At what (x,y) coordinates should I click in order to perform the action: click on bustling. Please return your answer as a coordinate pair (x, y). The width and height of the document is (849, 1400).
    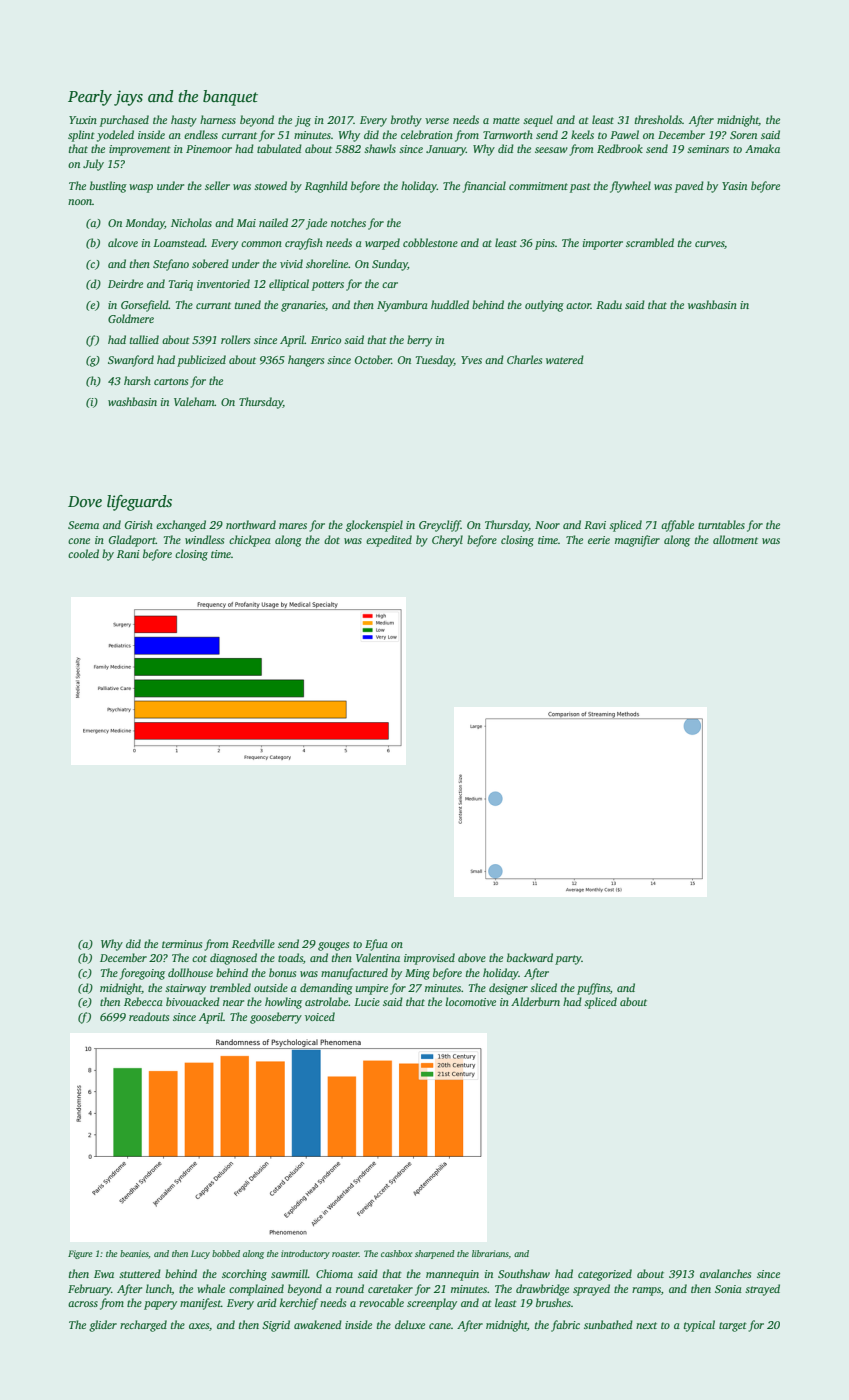
    Looking at the image, I should click on (108, 187).
